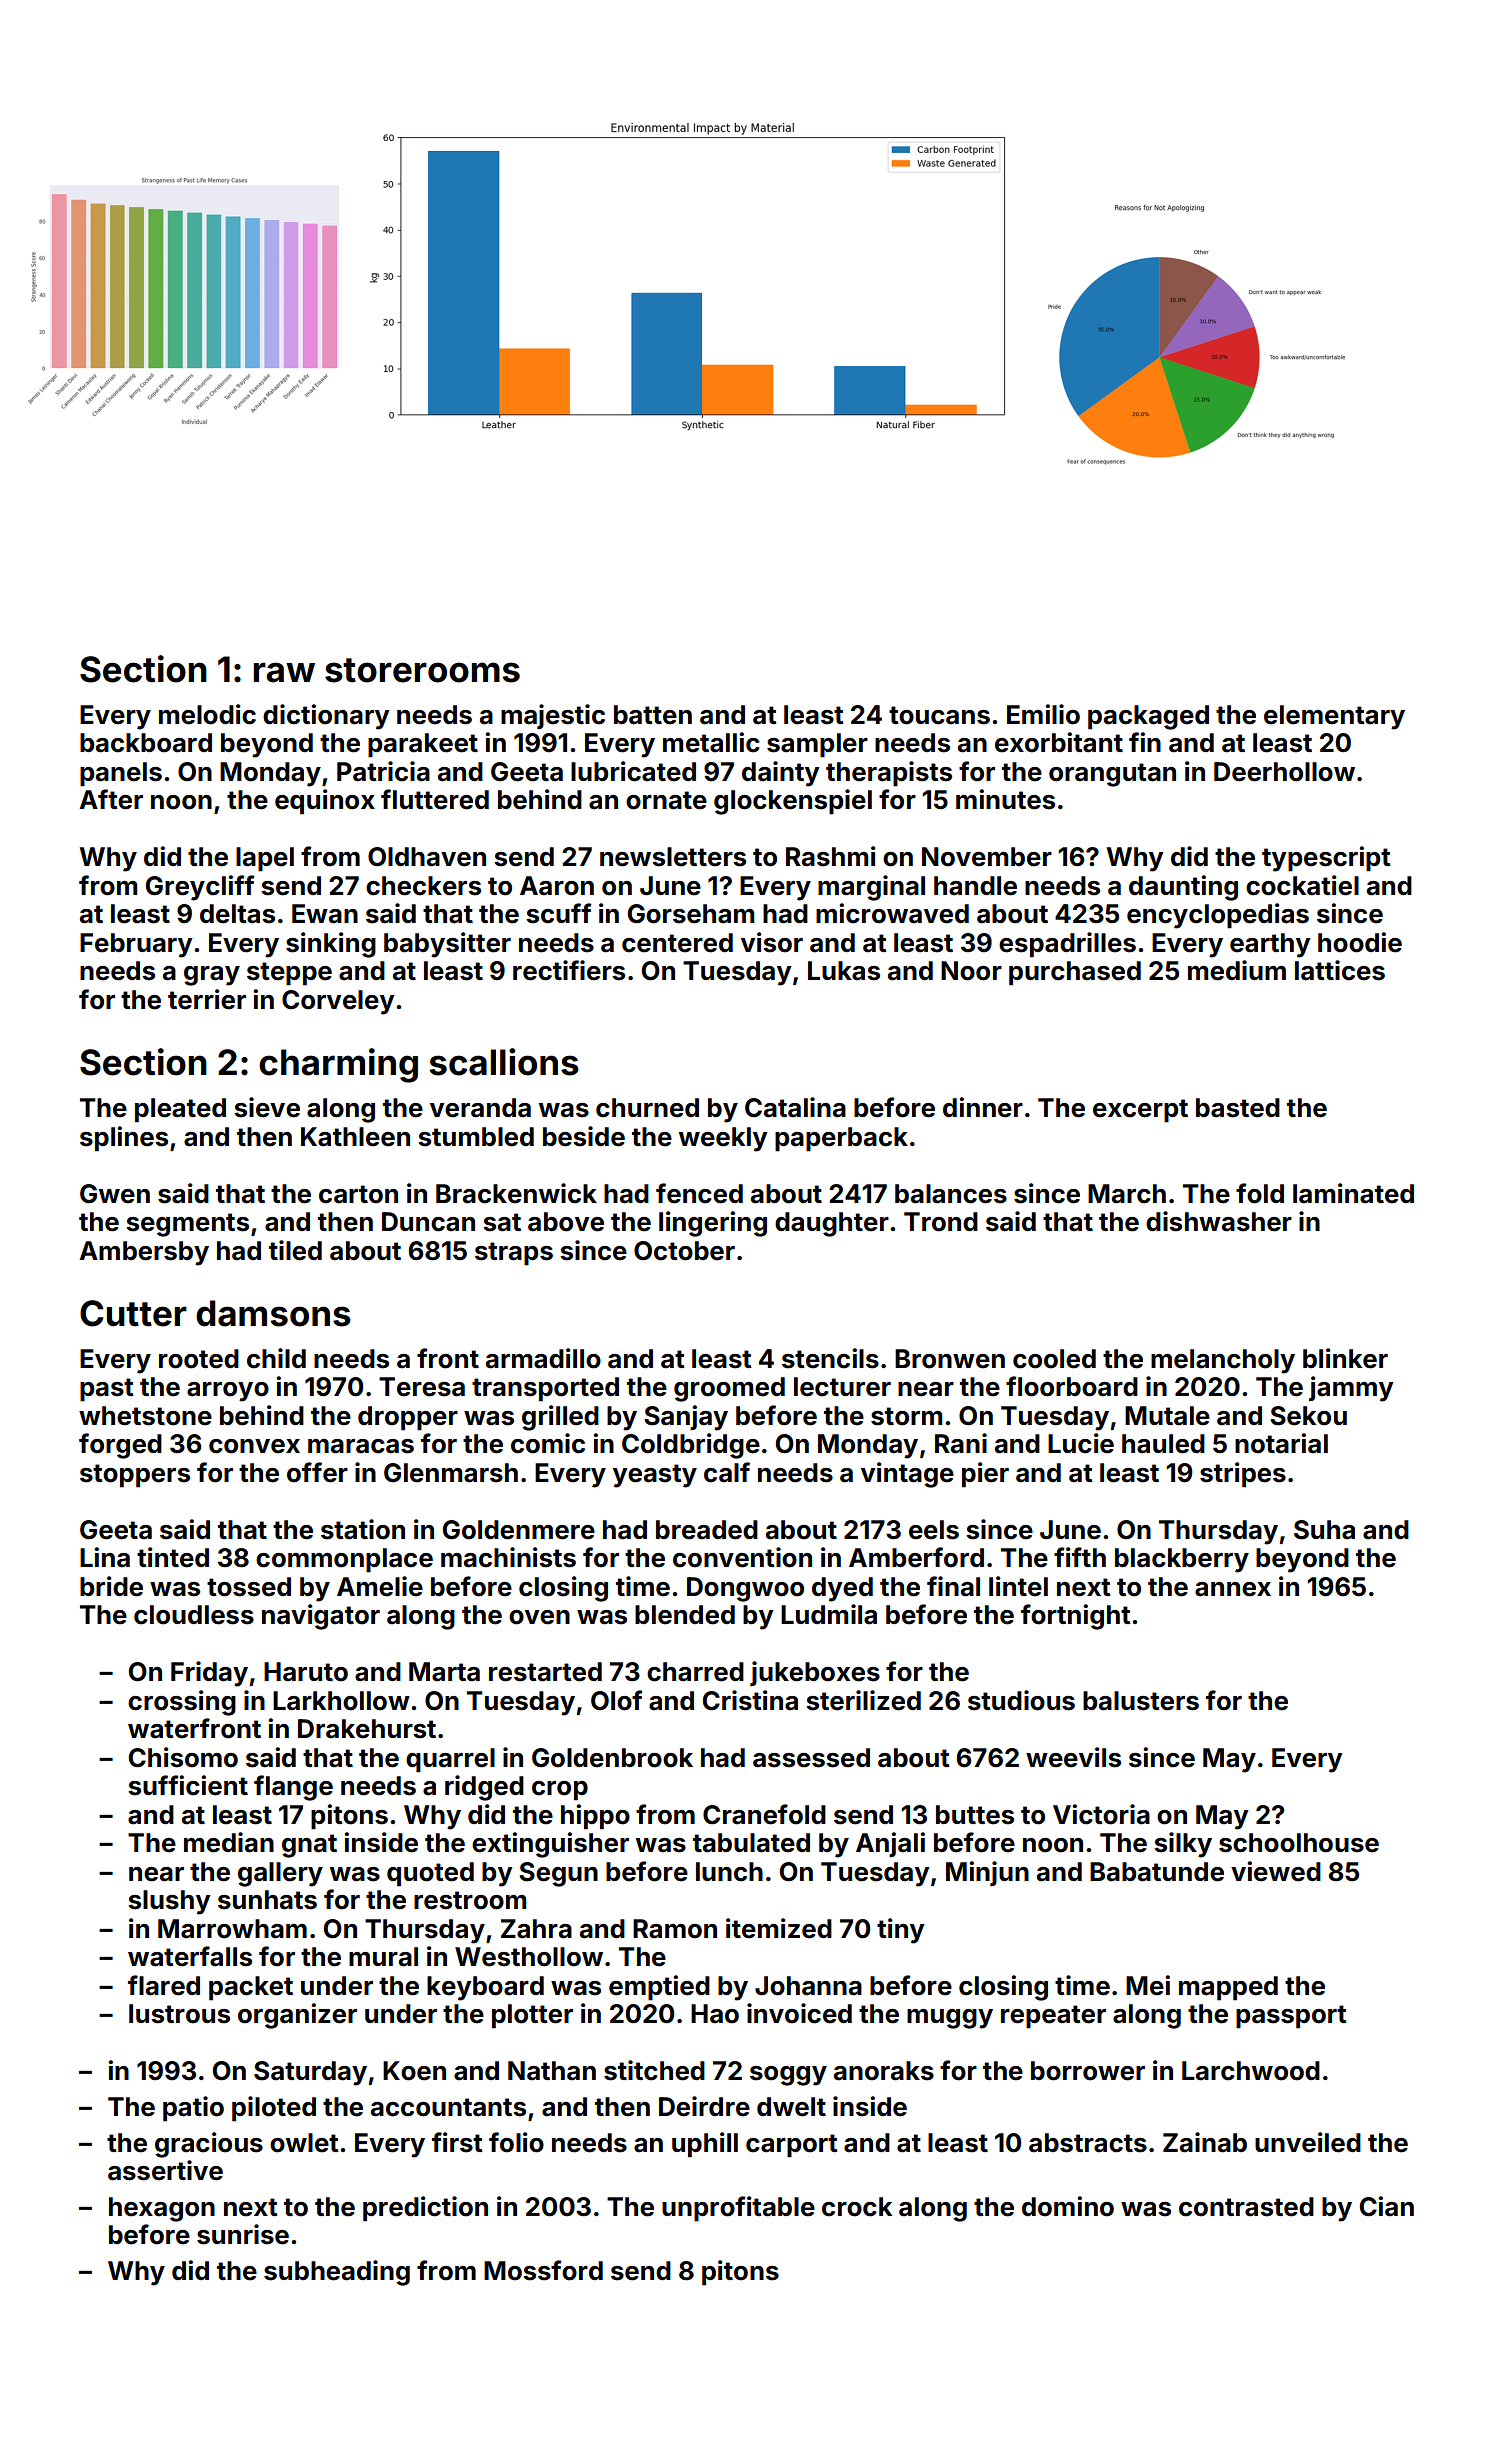 The width and height of the image is (1496, 2464). Describe the element at coordinates (1351, 1389) in the image. I see `jammy` at that location.
